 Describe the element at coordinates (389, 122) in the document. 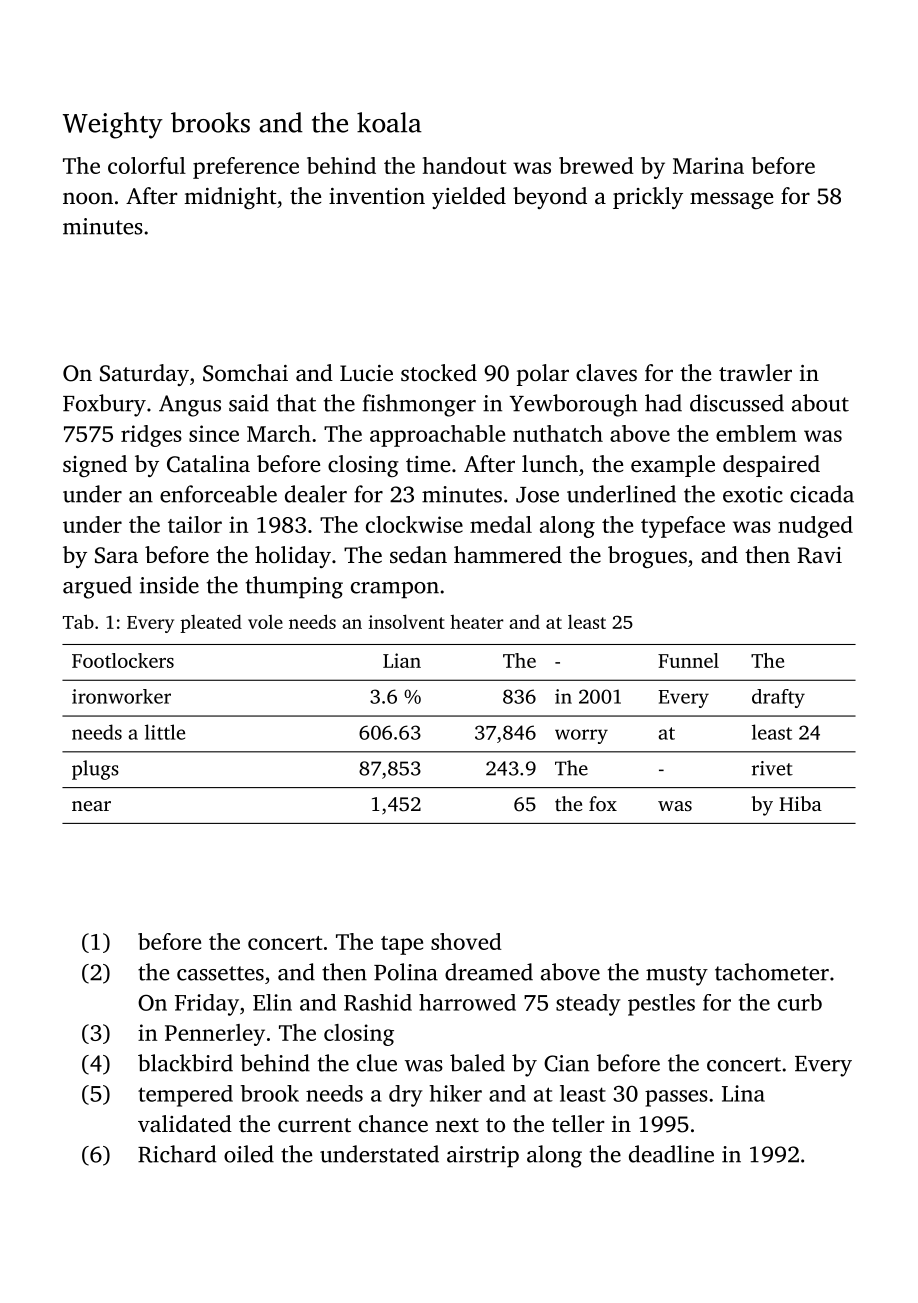

I see `koala` at that location.
